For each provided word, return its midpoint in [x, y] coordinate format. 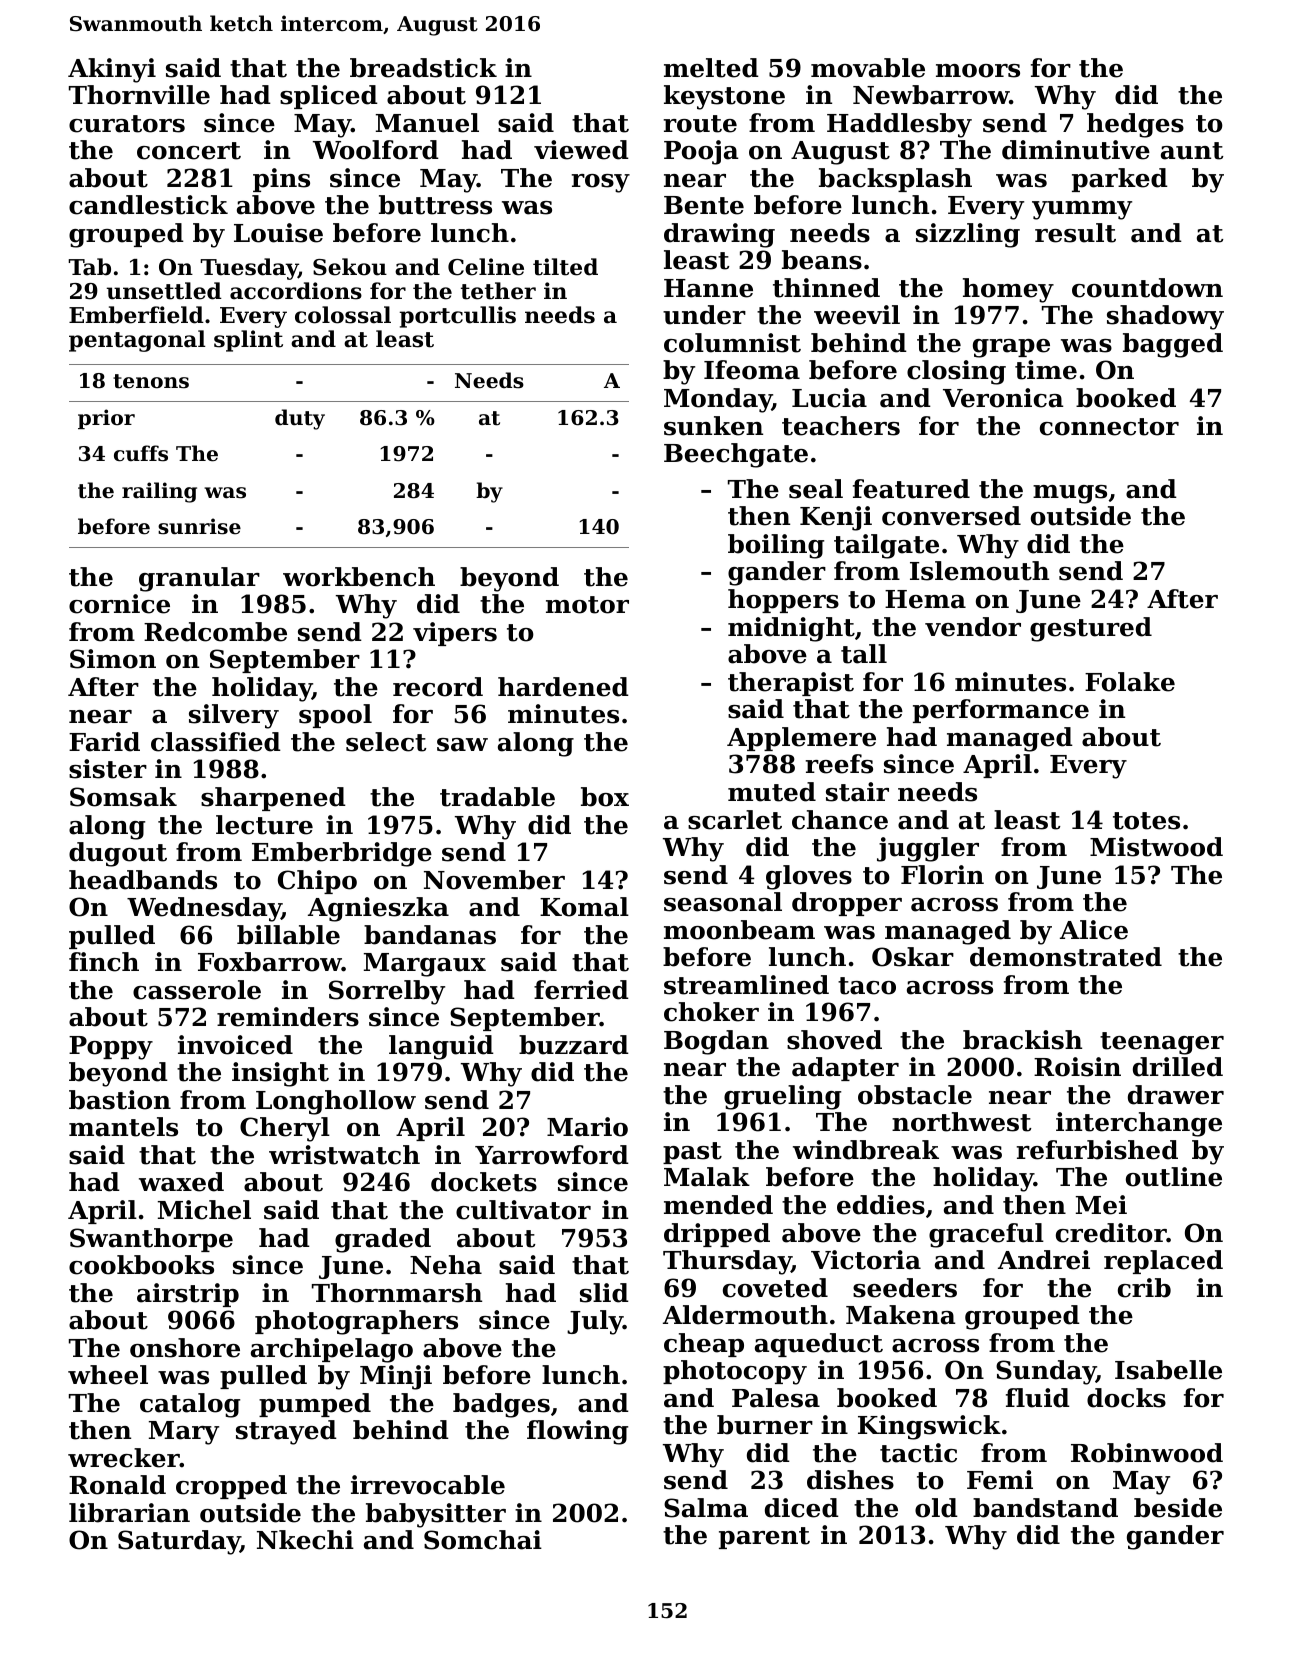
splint [248, 341]
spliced [329, 97]
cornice [119, 604]
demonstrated [1066, 957]
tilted [565, 267]
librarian [129, 1513]
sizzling [968, 235]
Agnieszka [378, 909]
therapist [791, 684]
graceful [986, 1235]
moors [978, 71]
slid [604, 1293]
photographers [356, 1322]
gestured [1091, 629]
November [494, 880]
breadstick [423, 68]
